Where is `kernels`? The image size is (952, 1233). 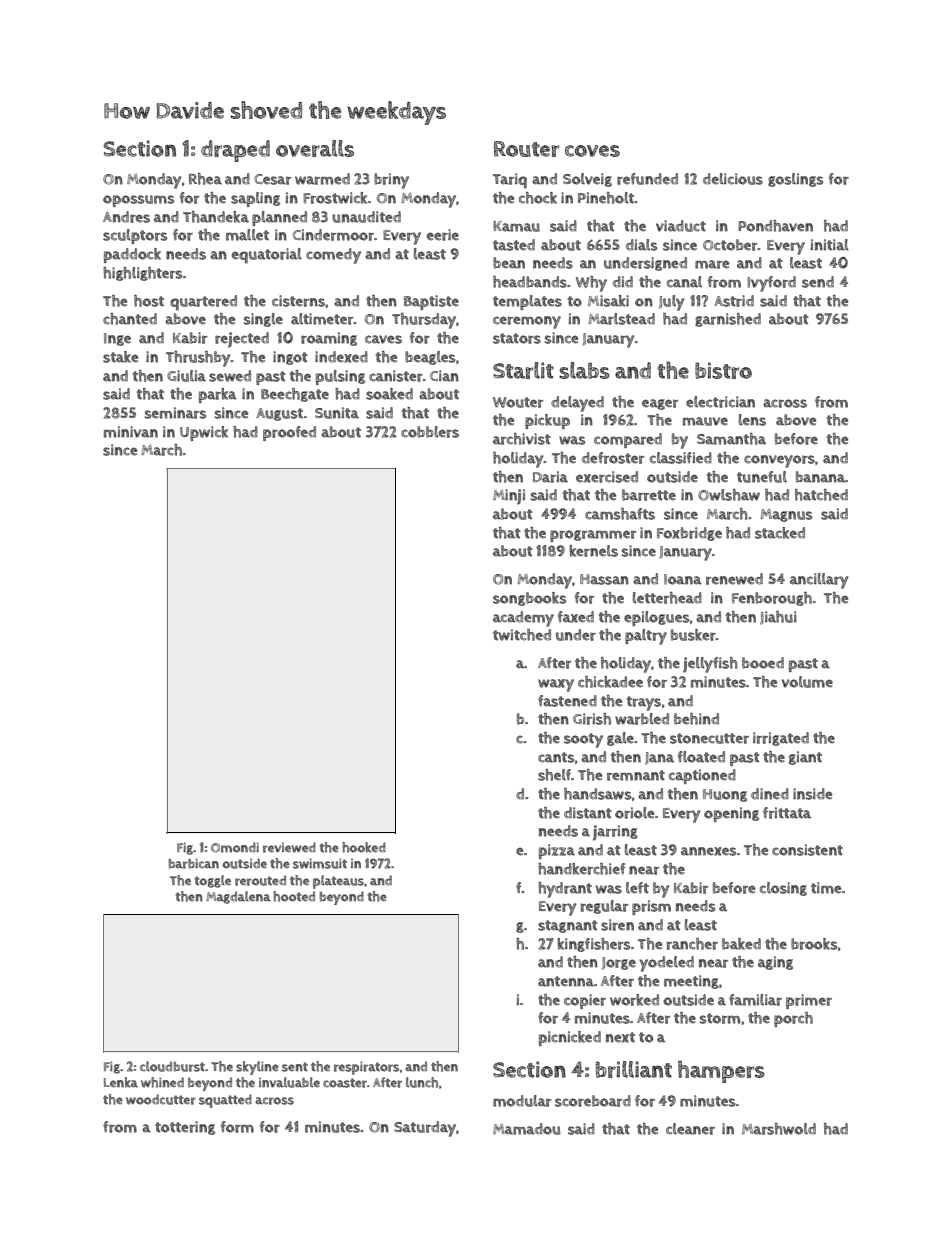 kernels is located at coordinates (593, 551).
